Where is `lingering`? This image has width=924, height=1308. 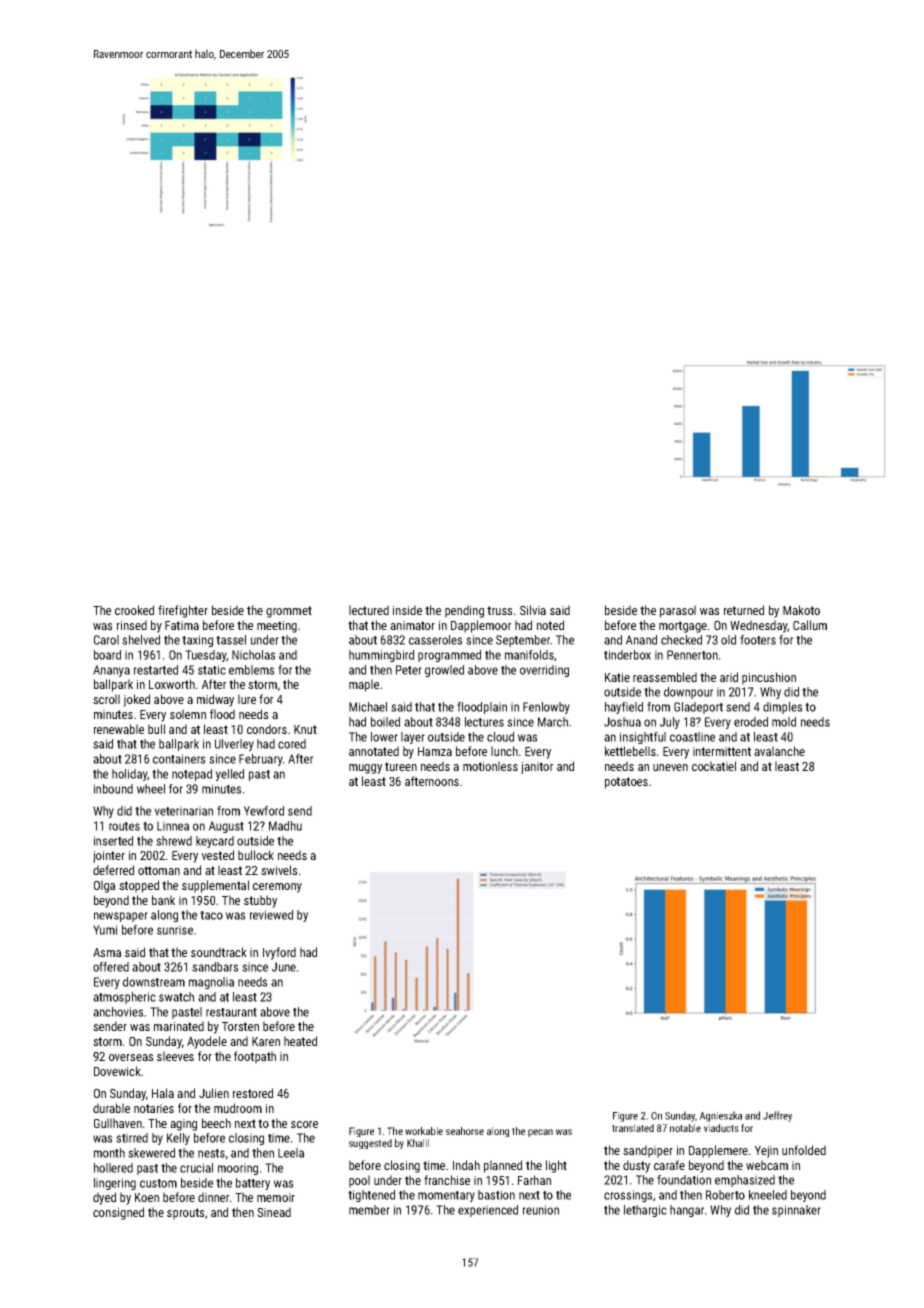 lingering is located at coordinates (115, 1184).
